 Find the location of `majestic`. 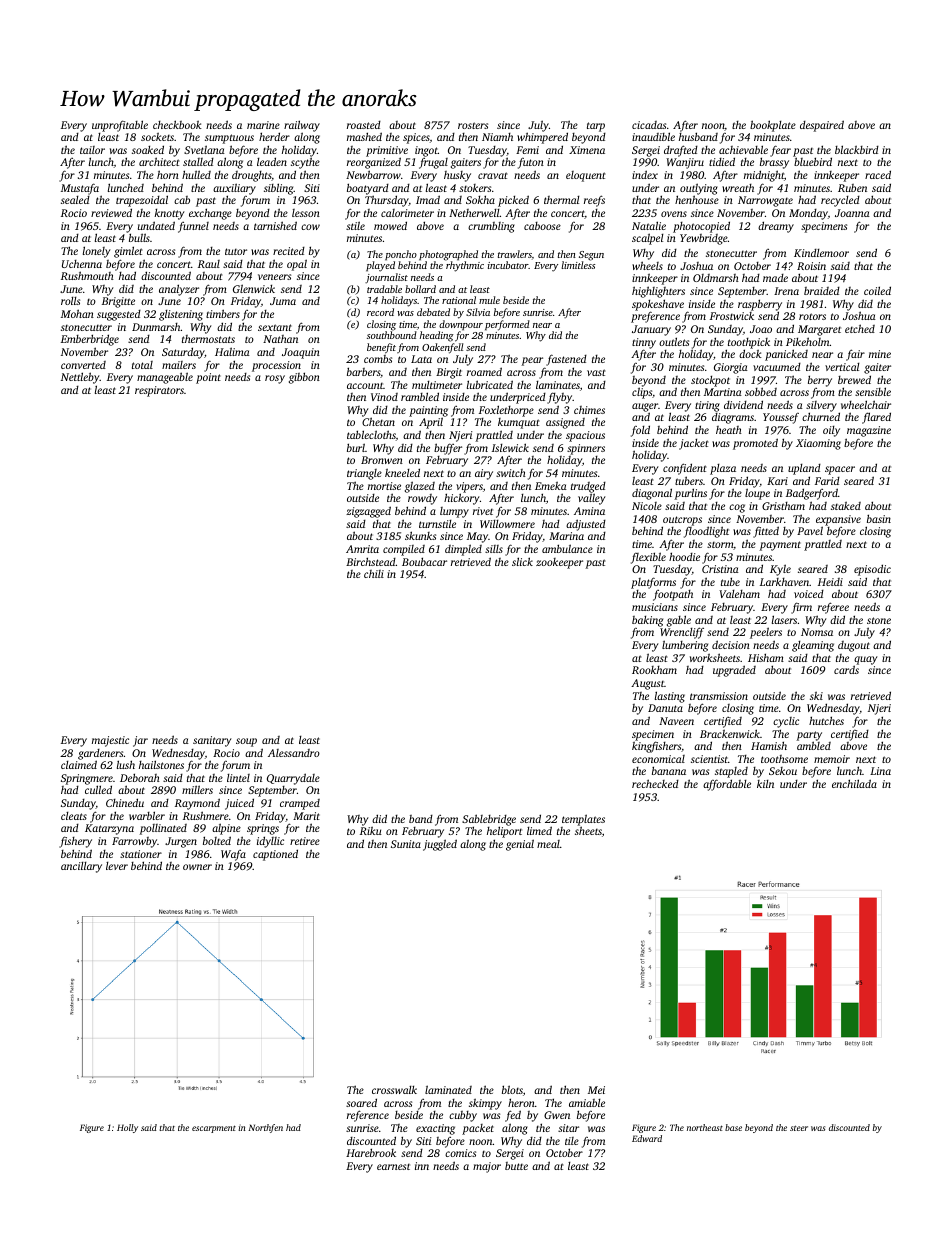

majestic is located at coordinates (110, 741).
